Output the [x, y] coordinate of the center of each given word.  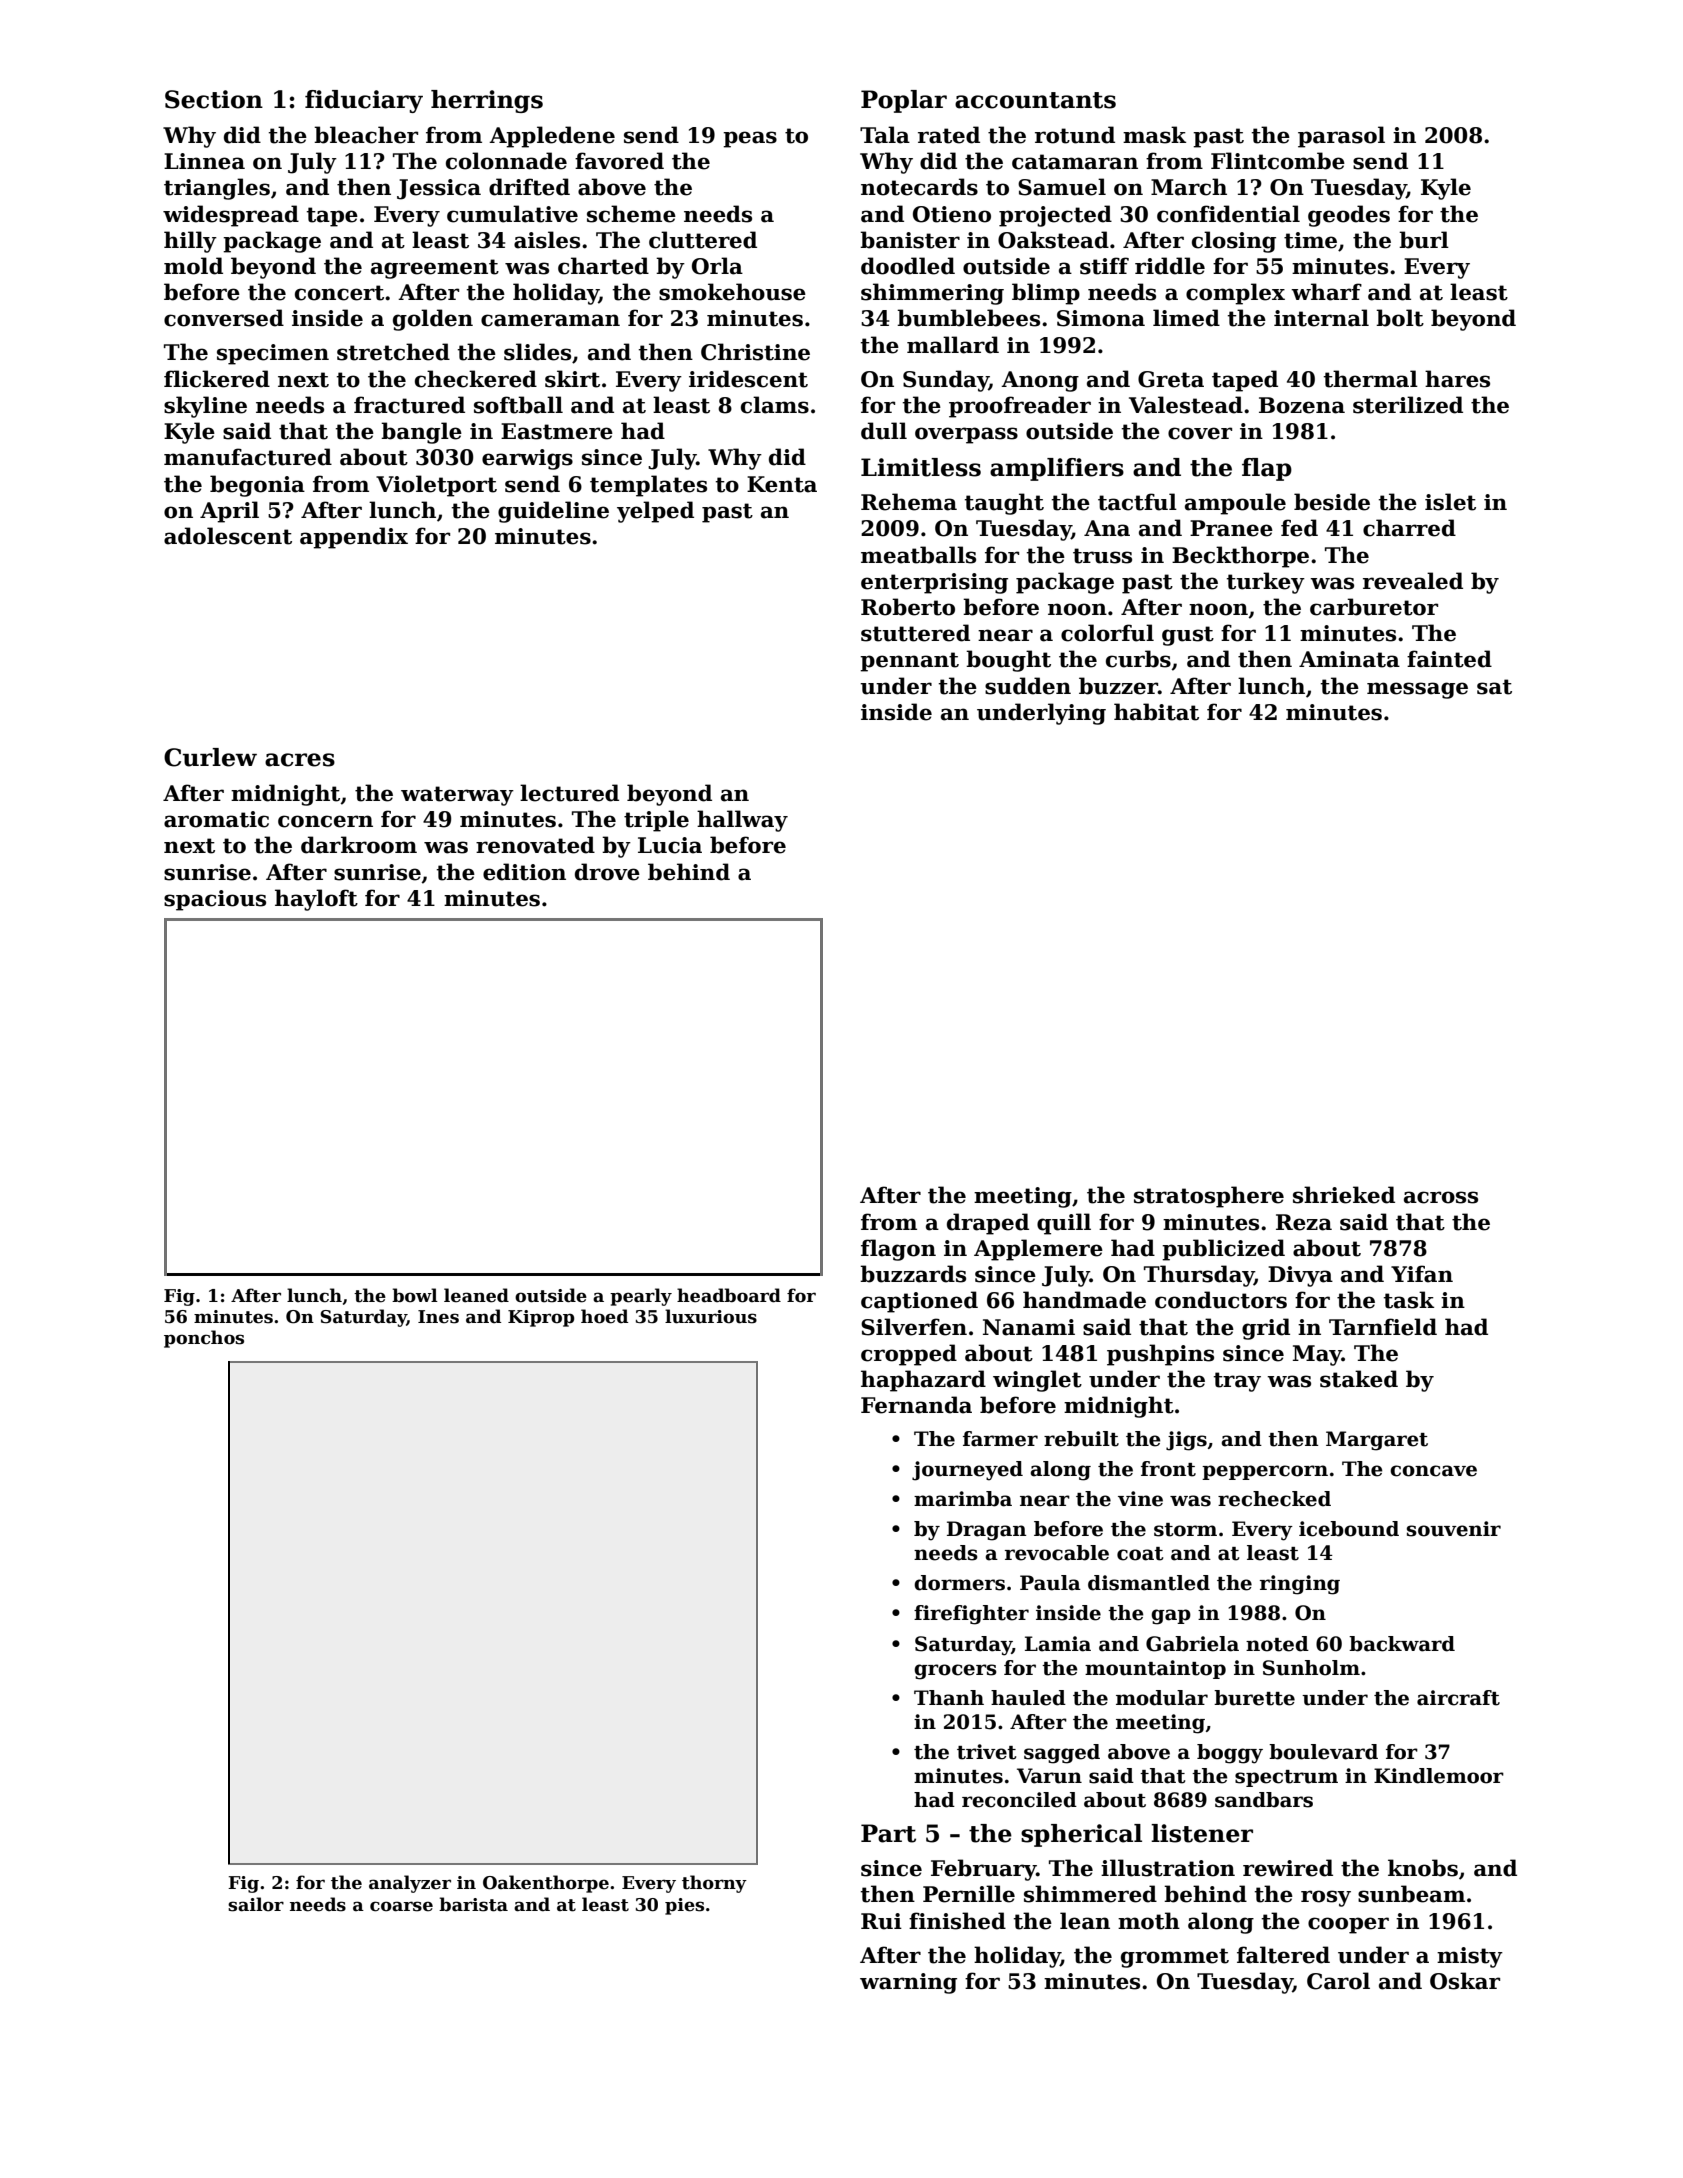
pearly [641, 1297]
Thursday [1199, 1276]
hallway [742, 821]
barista [473, 1904]
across [1441, 1197]
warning [908, 1983]
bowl [415, 1295]
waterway [457, 796]
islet [1450, 502]
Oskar [1465, 1981]
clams [775, 405]
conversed [224, 318]
